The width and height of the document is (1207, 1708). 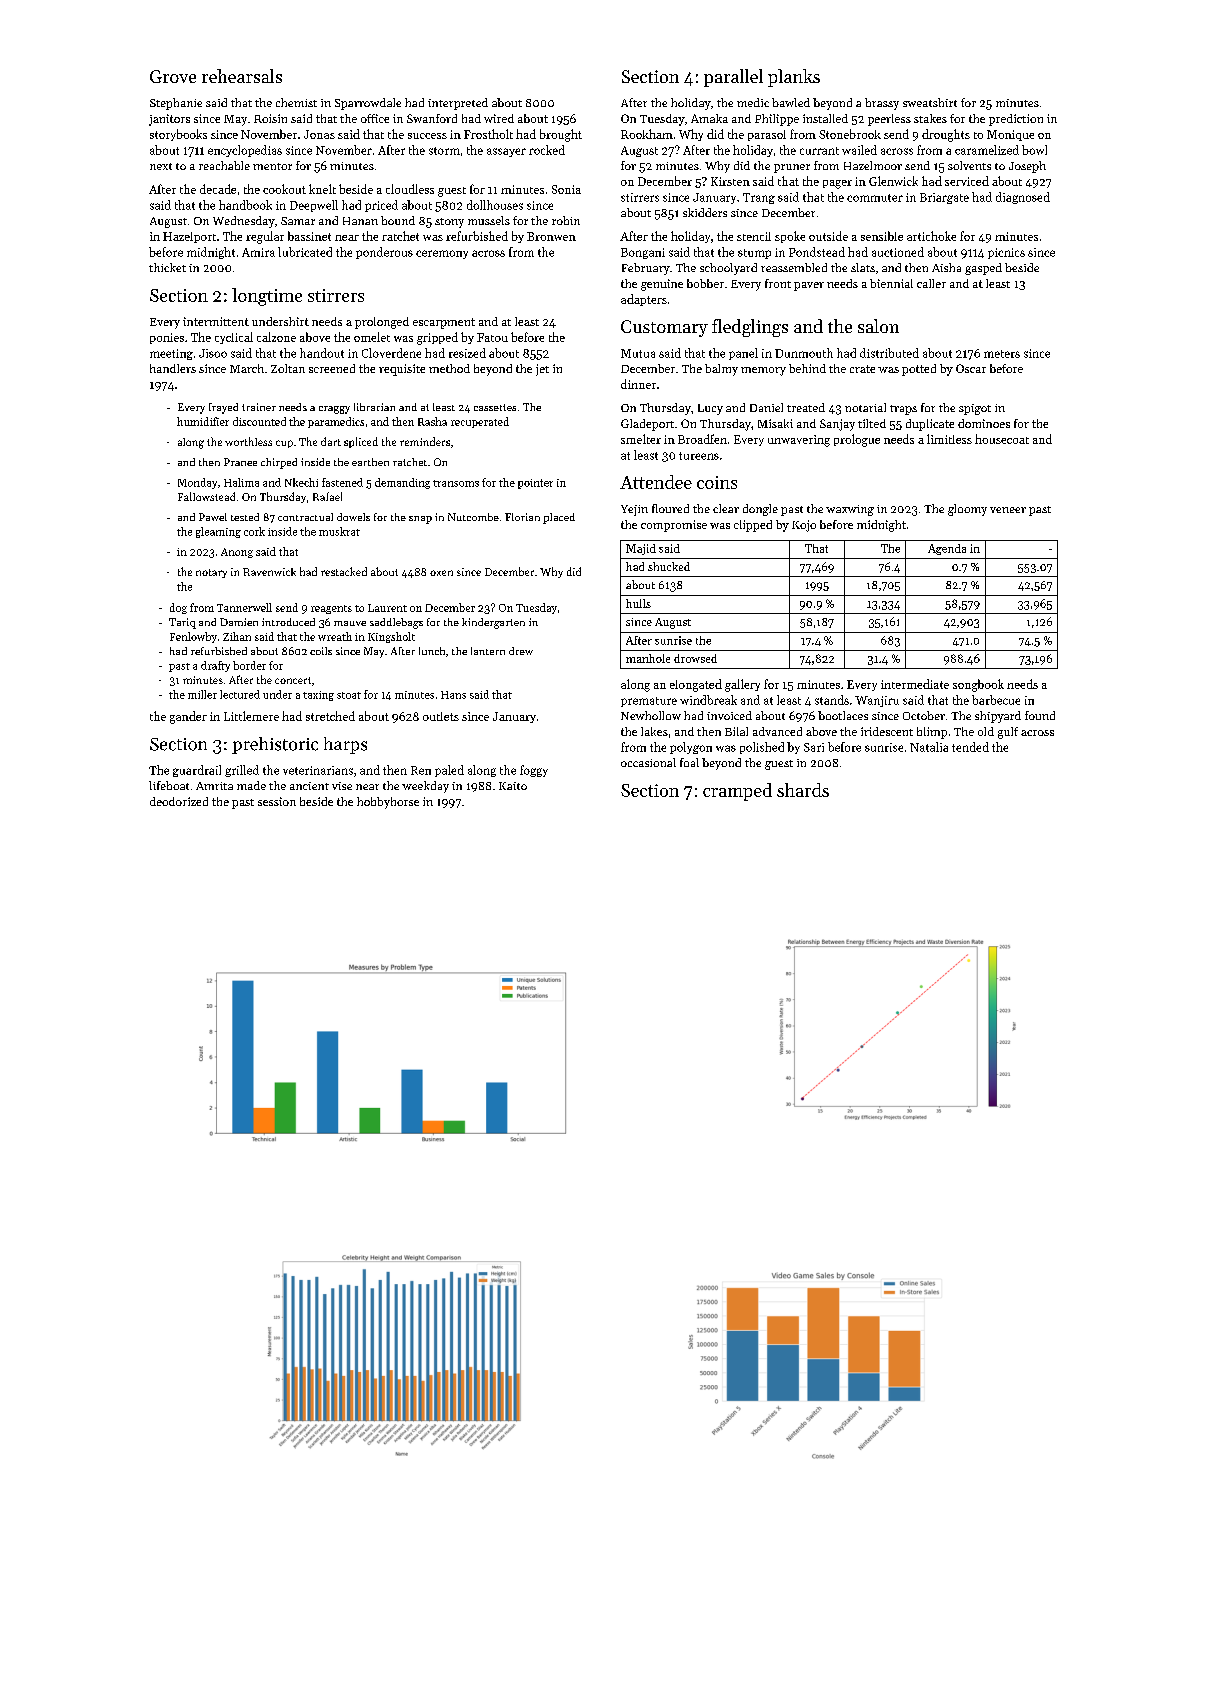 What do you see at coordinates (178, 608) in the document?
I see `dog` at bounding box center [178, 608].
